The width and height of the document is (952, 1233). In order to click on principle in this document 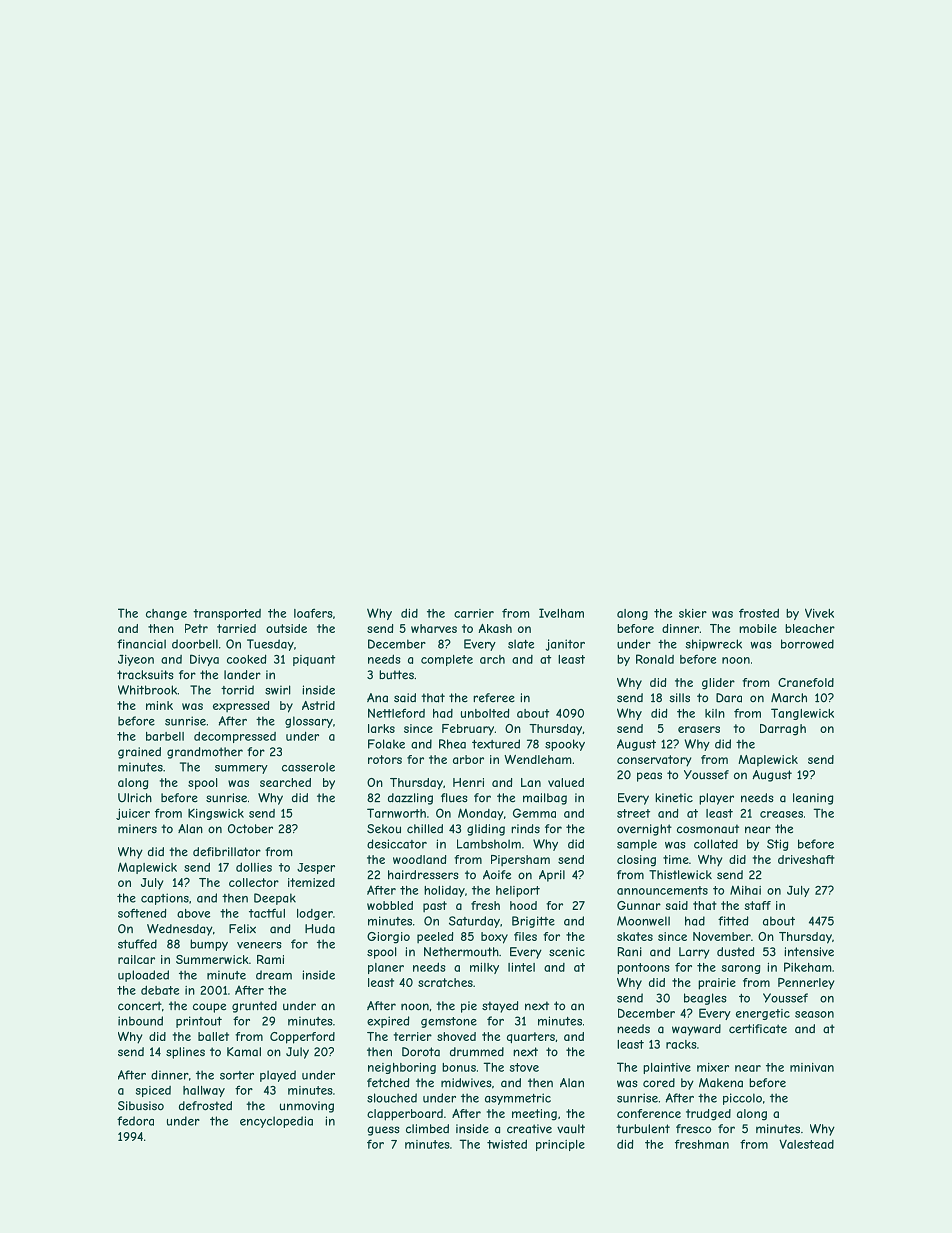, I will do `click(560, 1145)`.
